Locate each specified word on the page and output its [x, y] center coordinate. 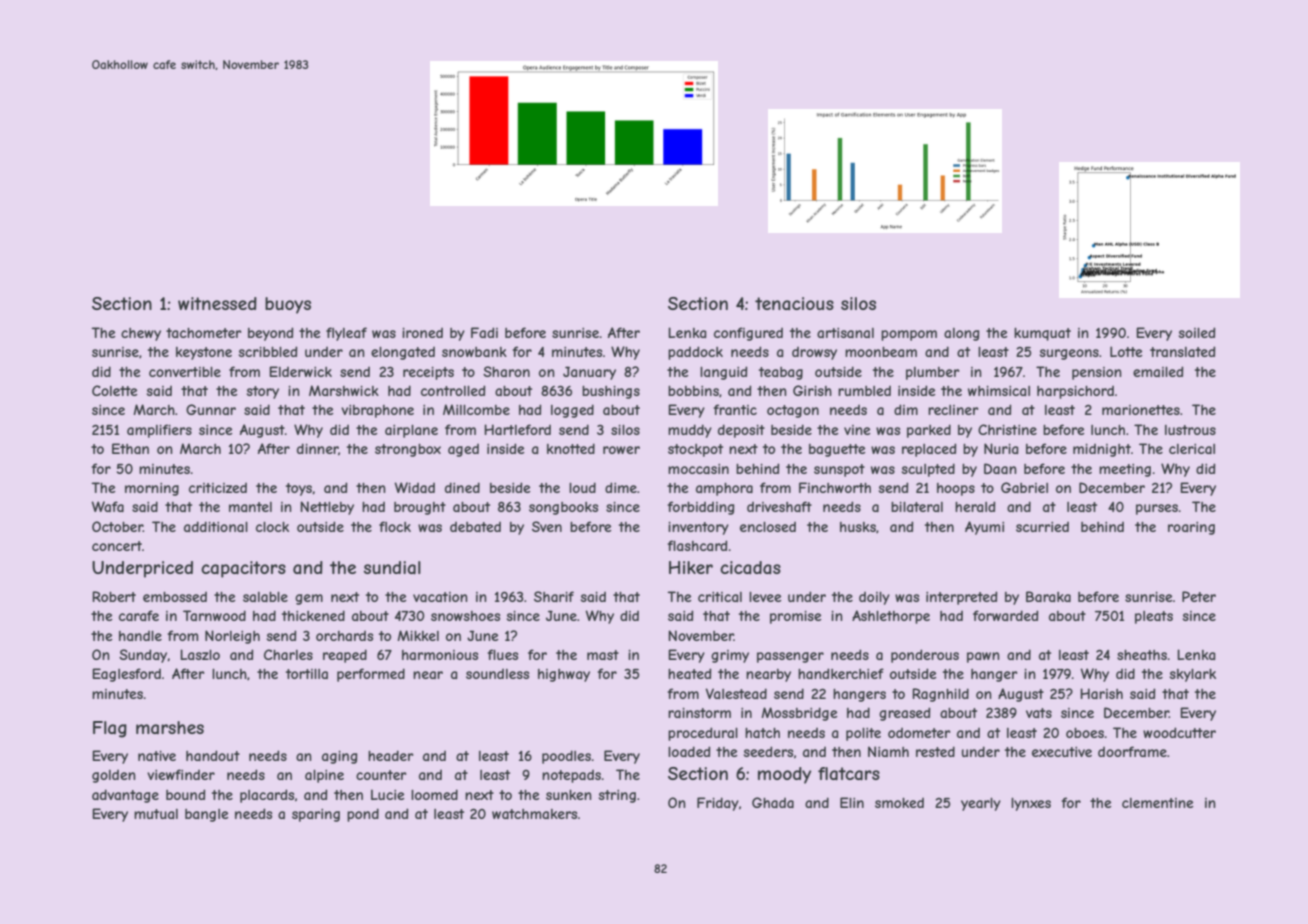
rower [621, 450]
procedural [703, 734]
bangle [206, 815]
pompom [909, 335]
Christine [1007, 429]
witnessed [217, 303]
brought [420, 508]
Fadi [484, 332]
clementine [1157, 803]
